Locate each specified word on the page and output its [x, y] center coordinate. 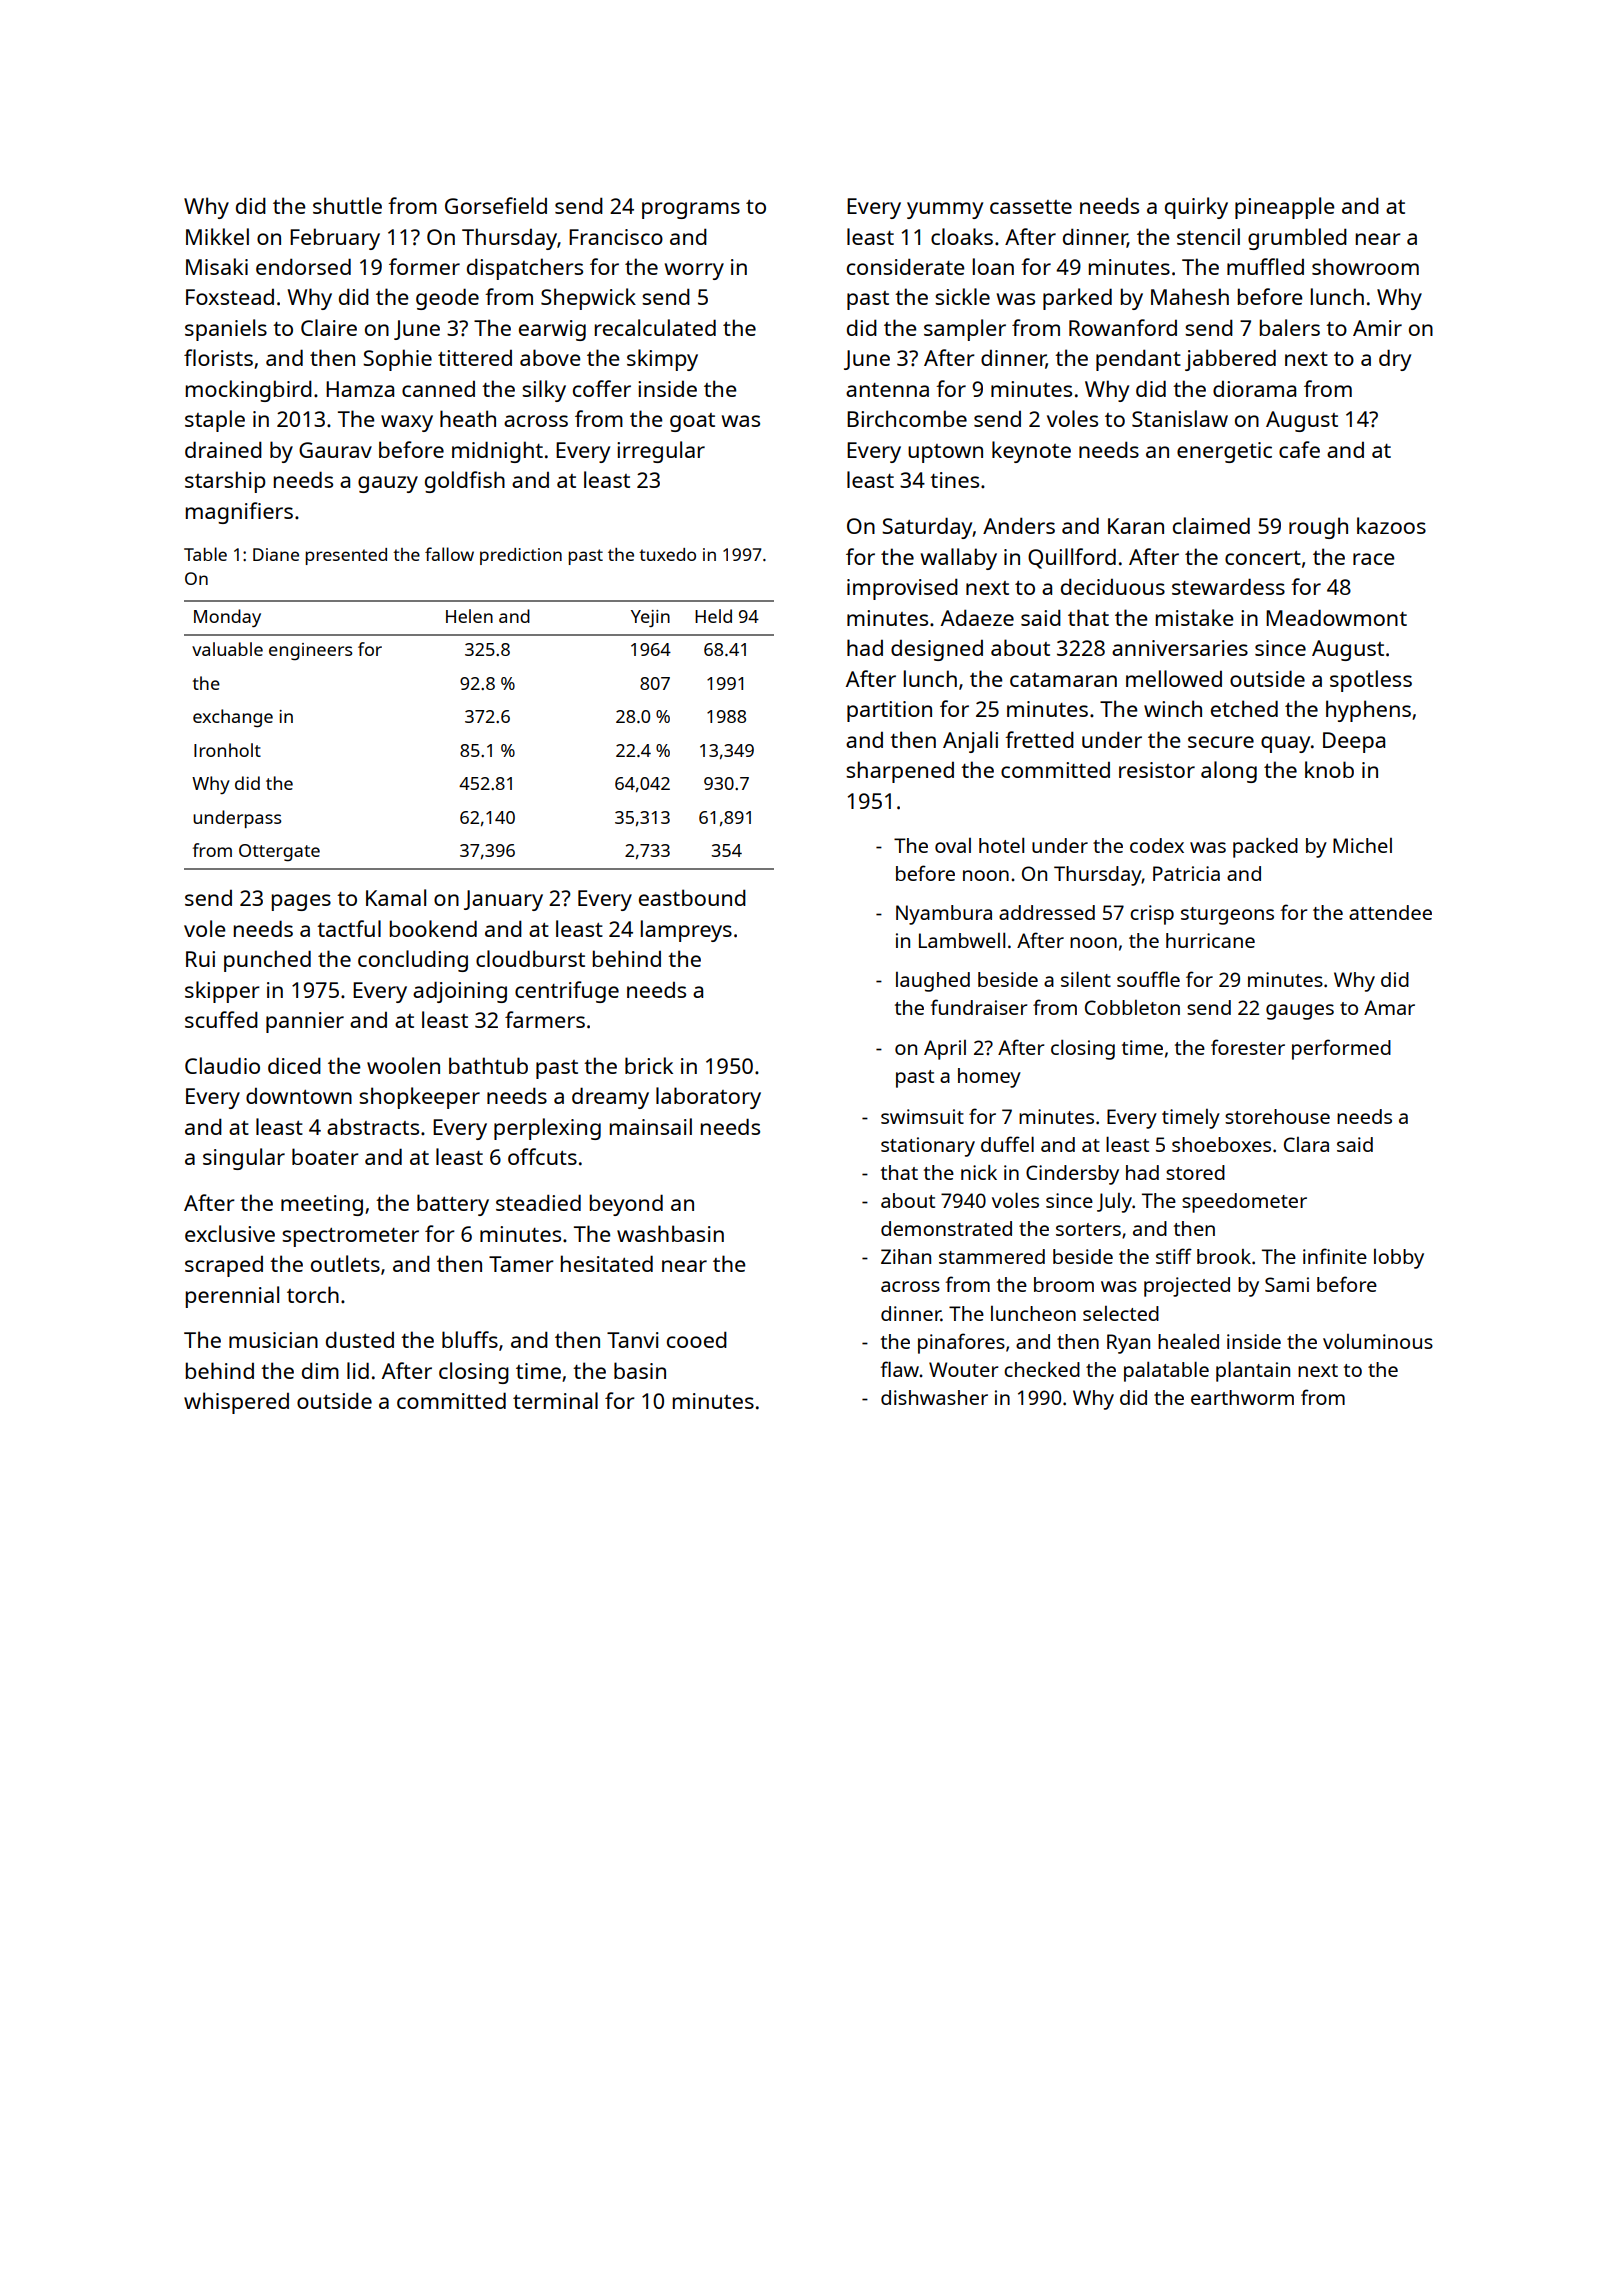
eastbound [692, 897]
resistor [1157, 770]
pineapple [1285, 208]
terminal [555, 1400]
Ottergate [279, 852]
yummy [945, 210]
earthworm [1242, 1397]
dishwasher [934, 1397]
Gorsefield [496, 205]
